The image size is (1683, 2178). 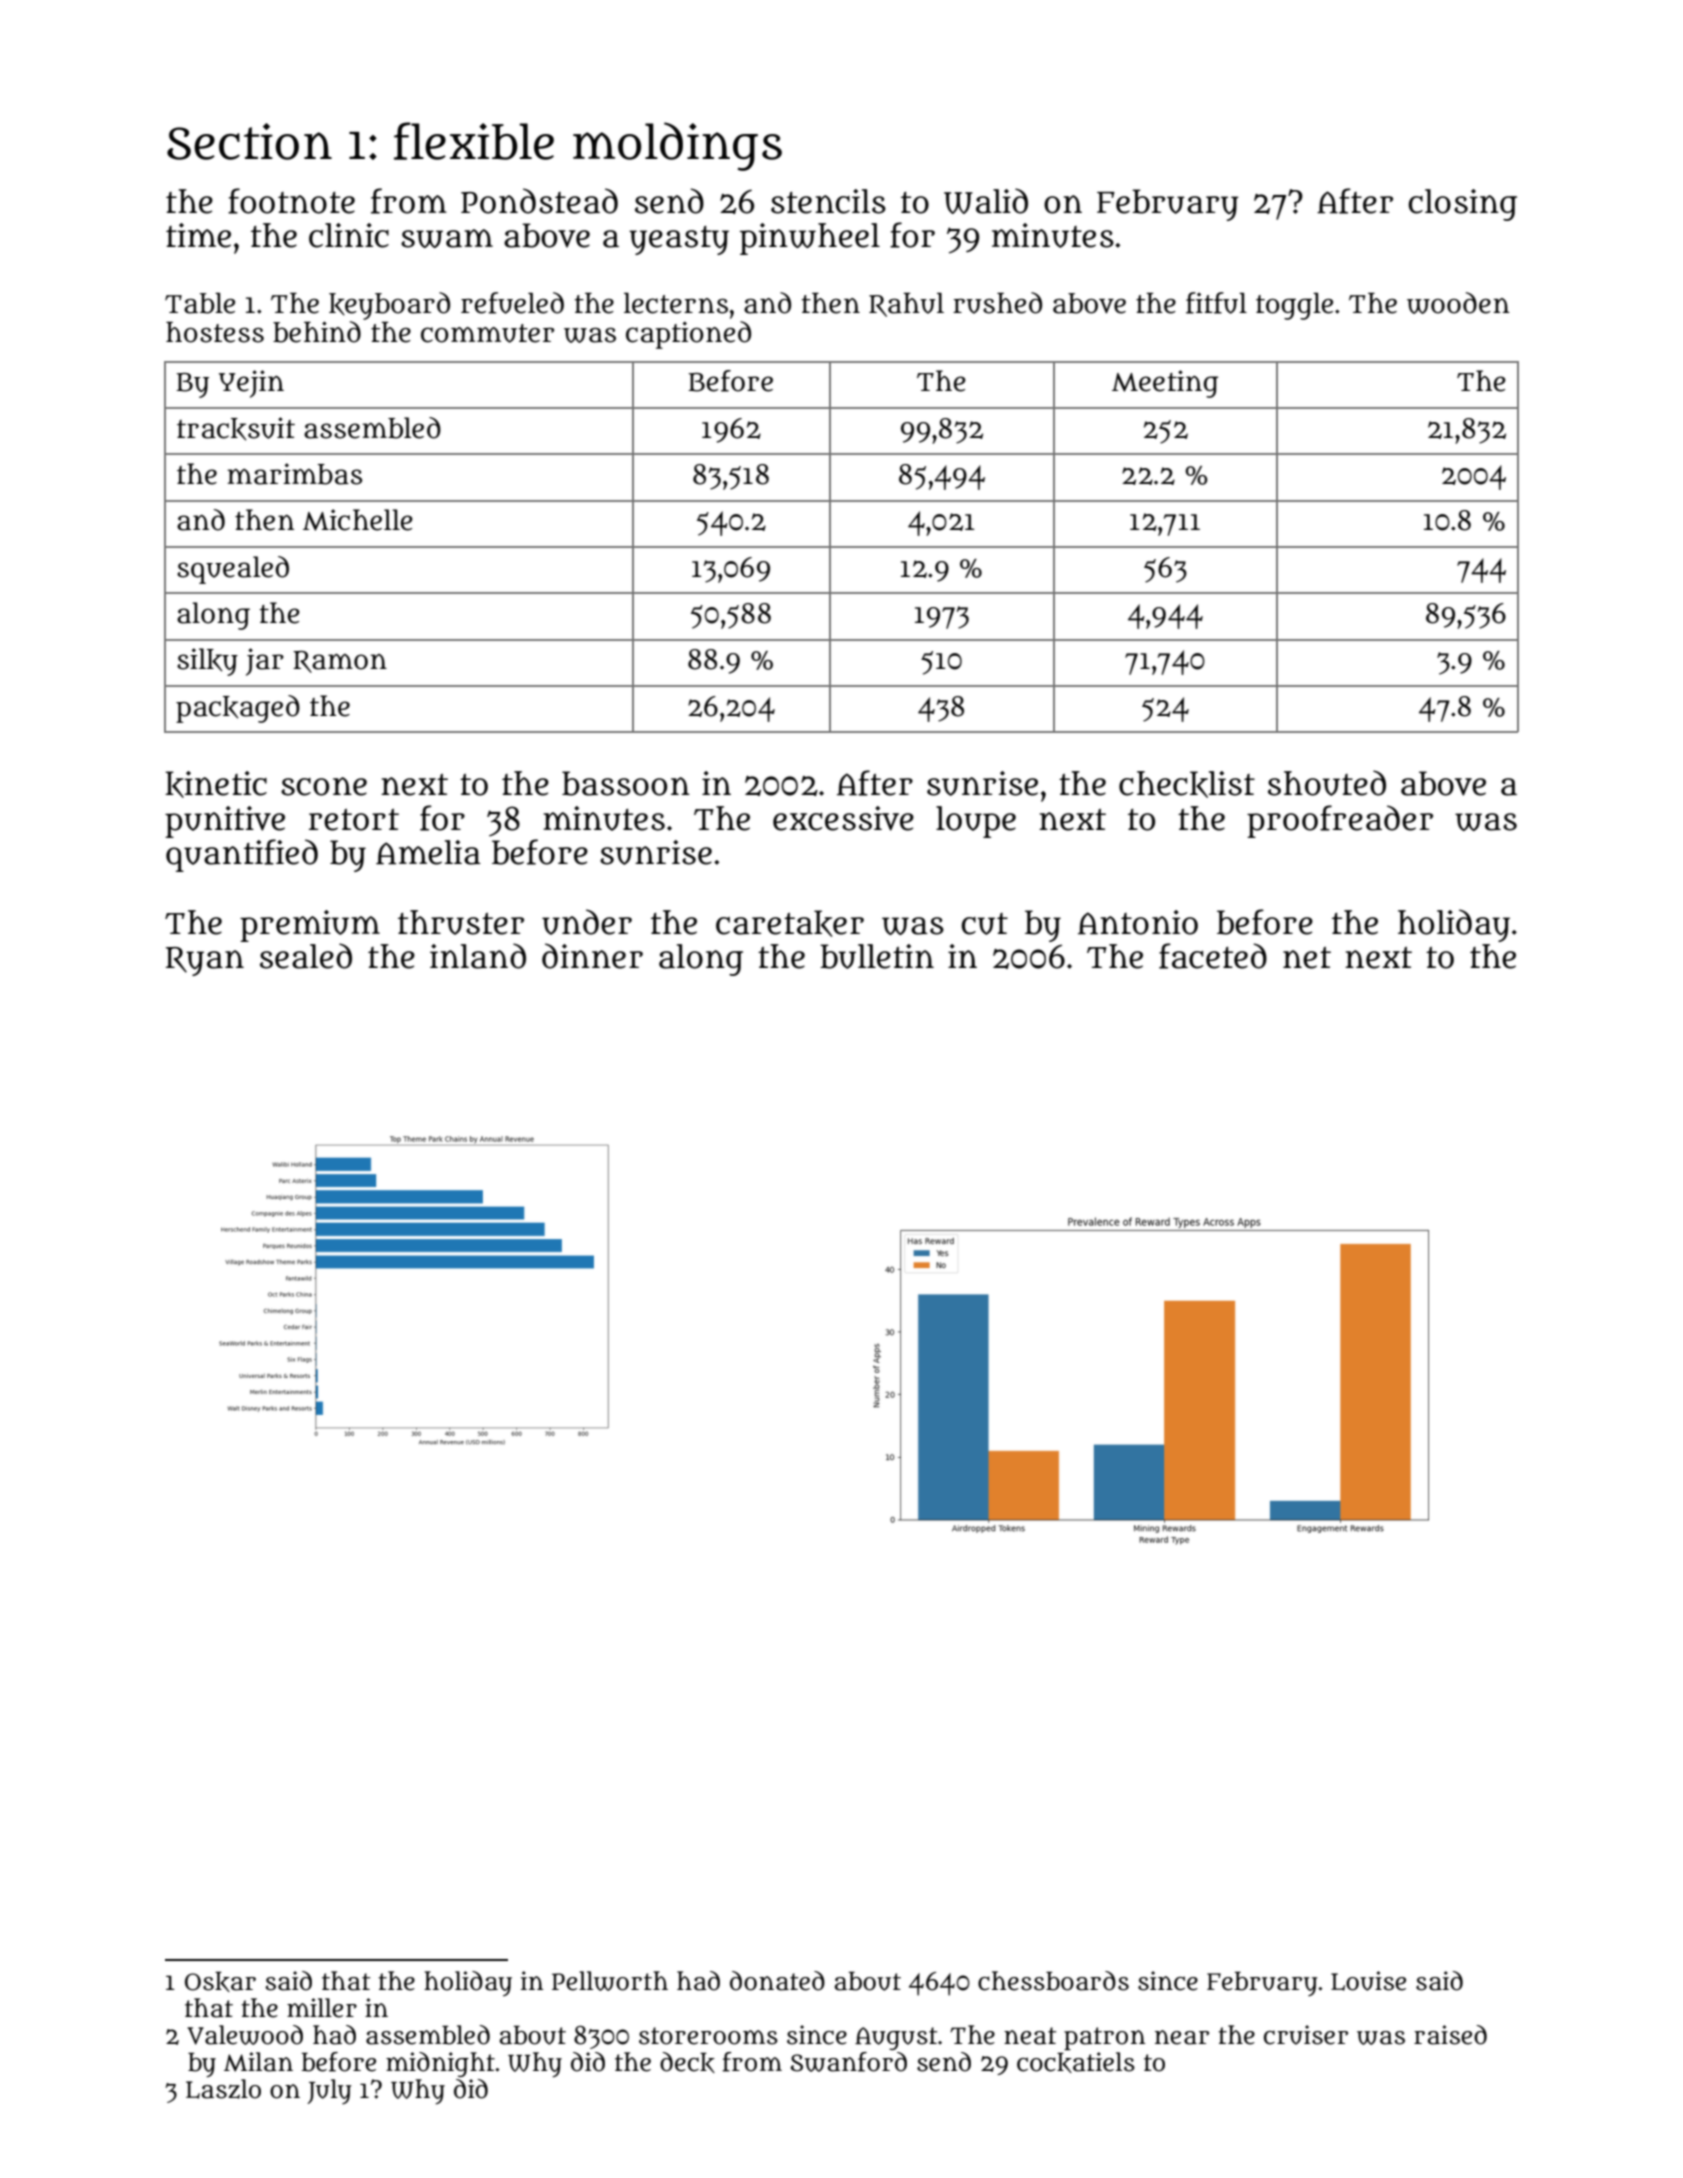 I want to click on Laszlo, so click(x=223, y=2089).
